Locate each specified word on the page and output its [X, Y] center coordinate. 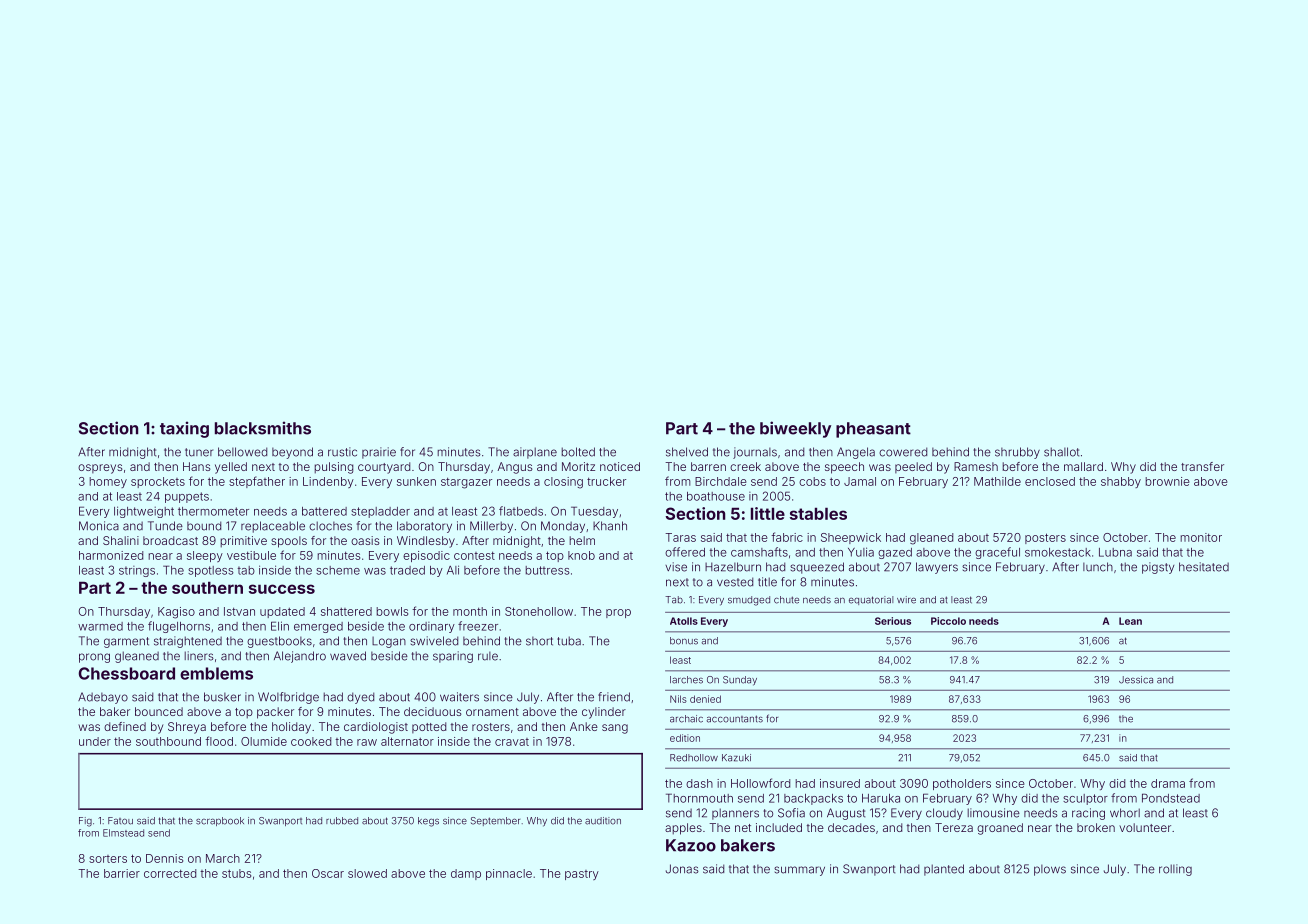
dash [699, 783]
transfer [1202, 466]
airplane [535, 453]
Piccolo [948, 621]
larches [686, 680]
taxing [184, 429]
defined [125, 726]
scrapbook [220, 821]
